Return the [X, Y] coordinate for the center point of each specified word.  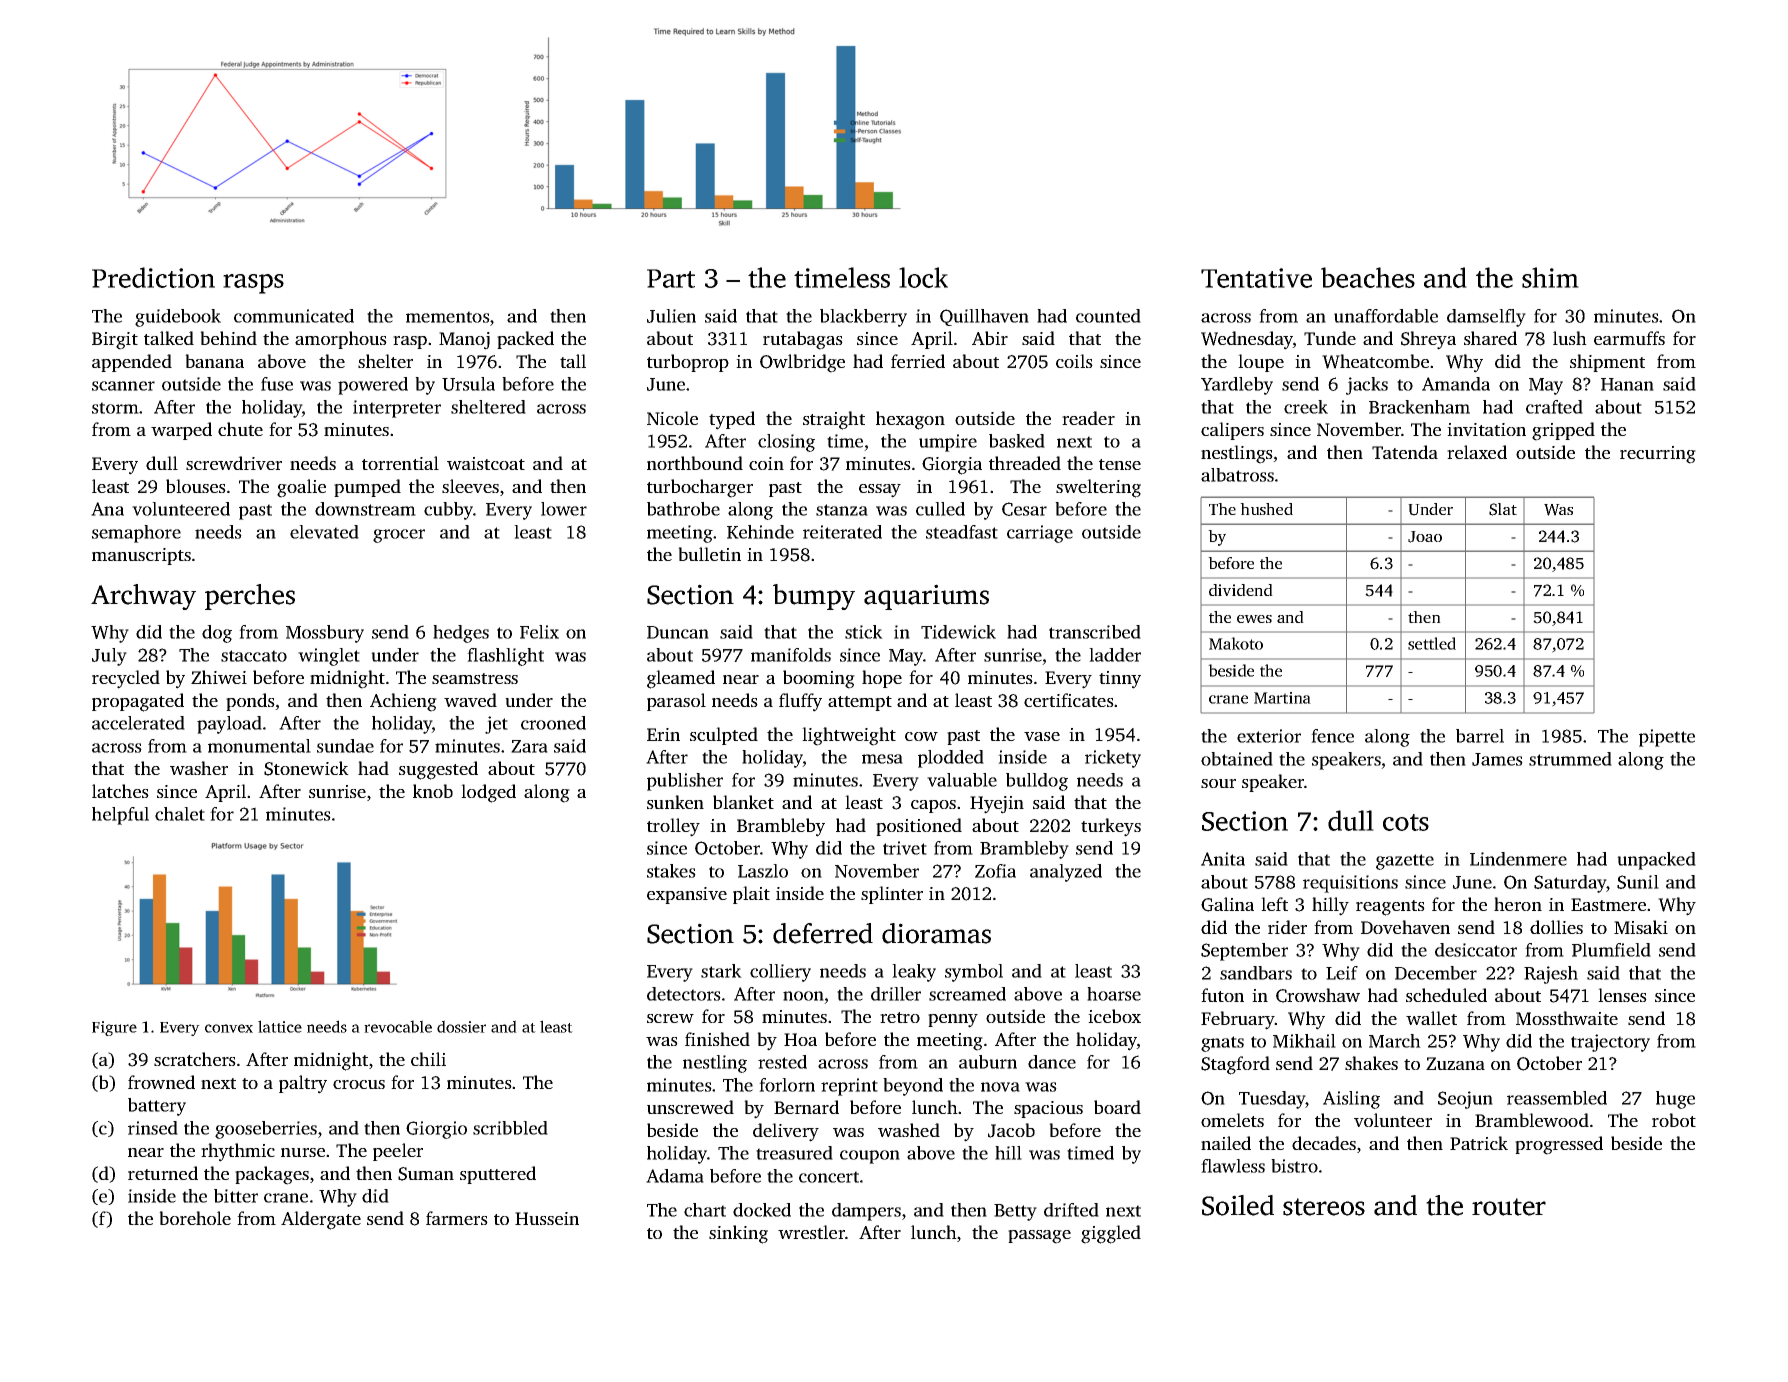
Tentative [1256, 278]
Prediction [153, 277]
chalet [180, 814]
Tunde [1330, 338]
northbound [695, 463]
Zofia [995, 871]
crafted [1554, 407]
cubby [448, 511]
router [1509, 1207]
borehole [195, 1218]
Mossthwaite [1567, 1018]
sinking [738, 1234]
